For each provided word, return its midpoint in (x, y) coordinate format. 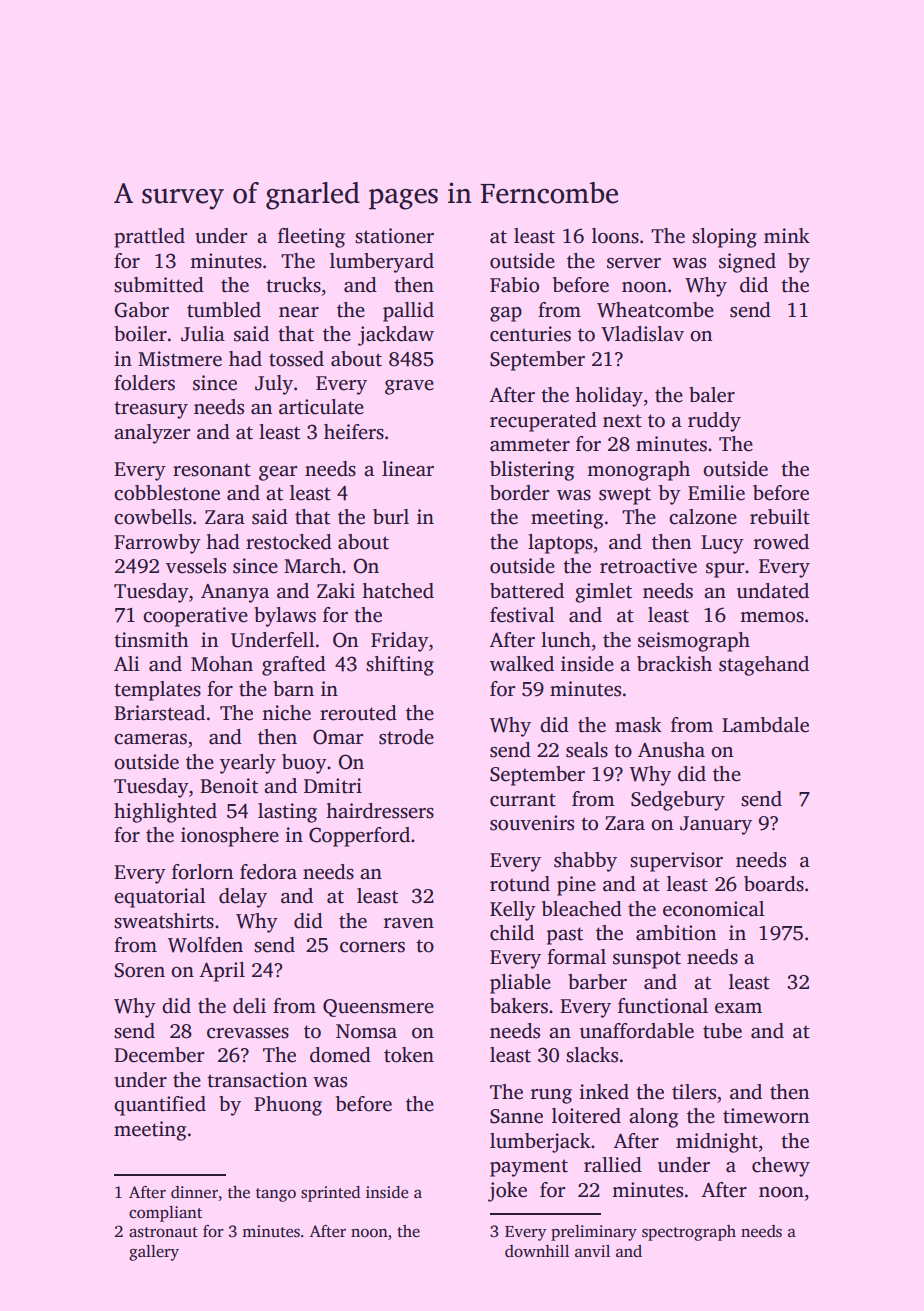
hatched (398, 591)
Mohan (222, 664)
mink (787, 235)
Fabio (514, 285)
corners (372, 947)
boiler (140, 334)
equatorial (160, 898)
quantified (160, 1106)
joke (507, 1192)
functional (663, 1006)
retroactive (648, 566)
